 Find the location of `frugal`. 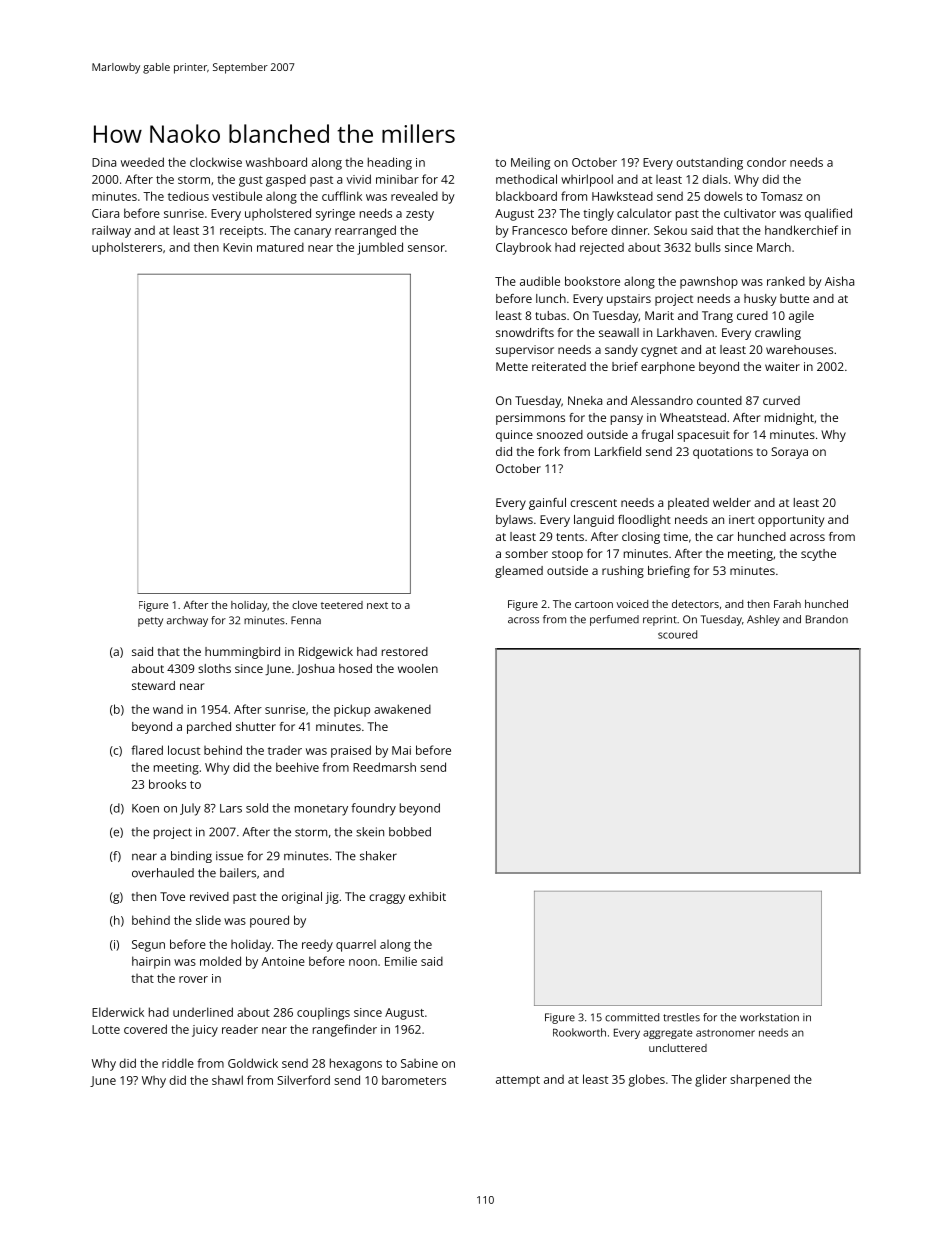

frugal is located at coordinates (657, 436).
